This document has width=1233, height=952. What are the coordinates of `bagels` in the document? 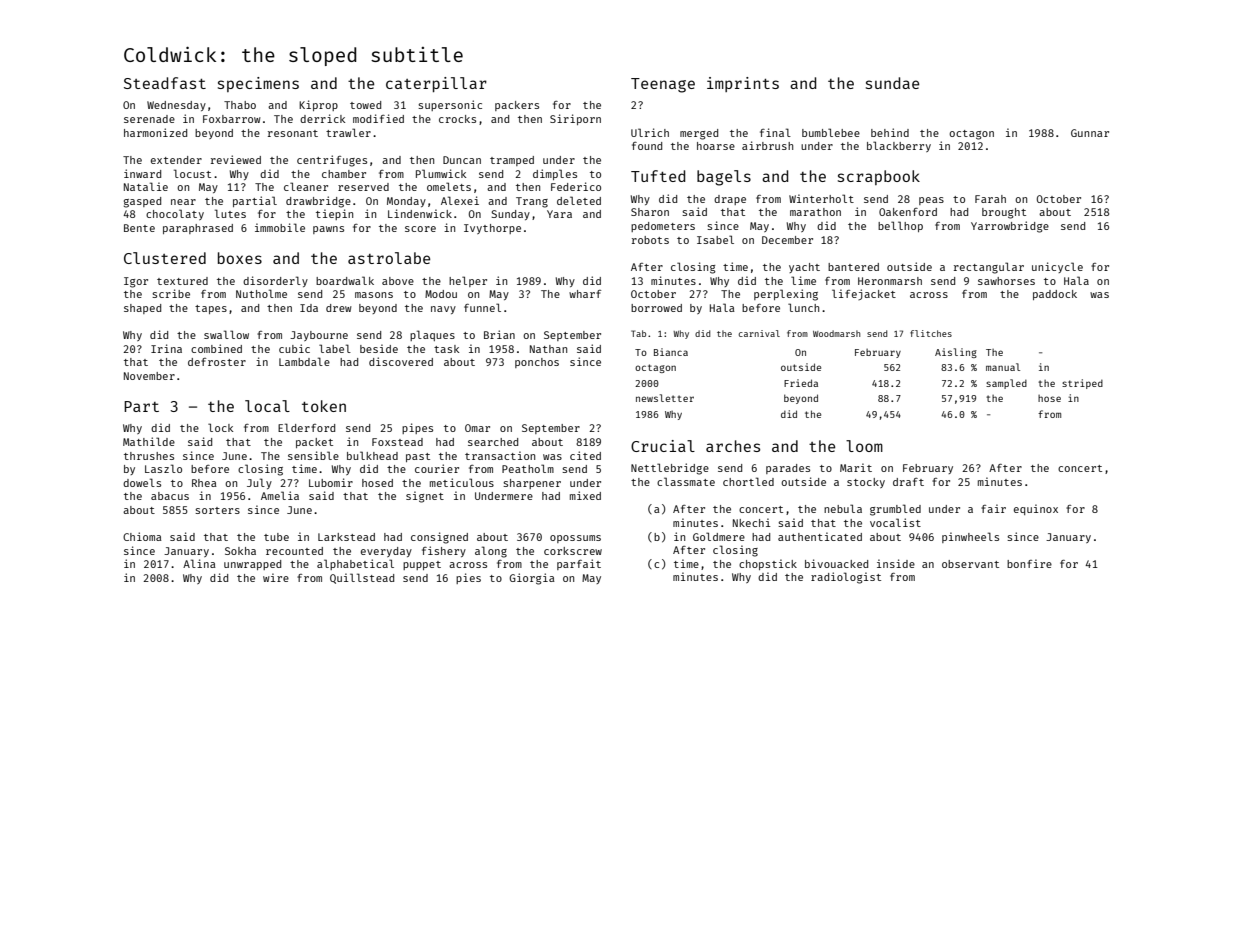 It's located at (724, 178).
